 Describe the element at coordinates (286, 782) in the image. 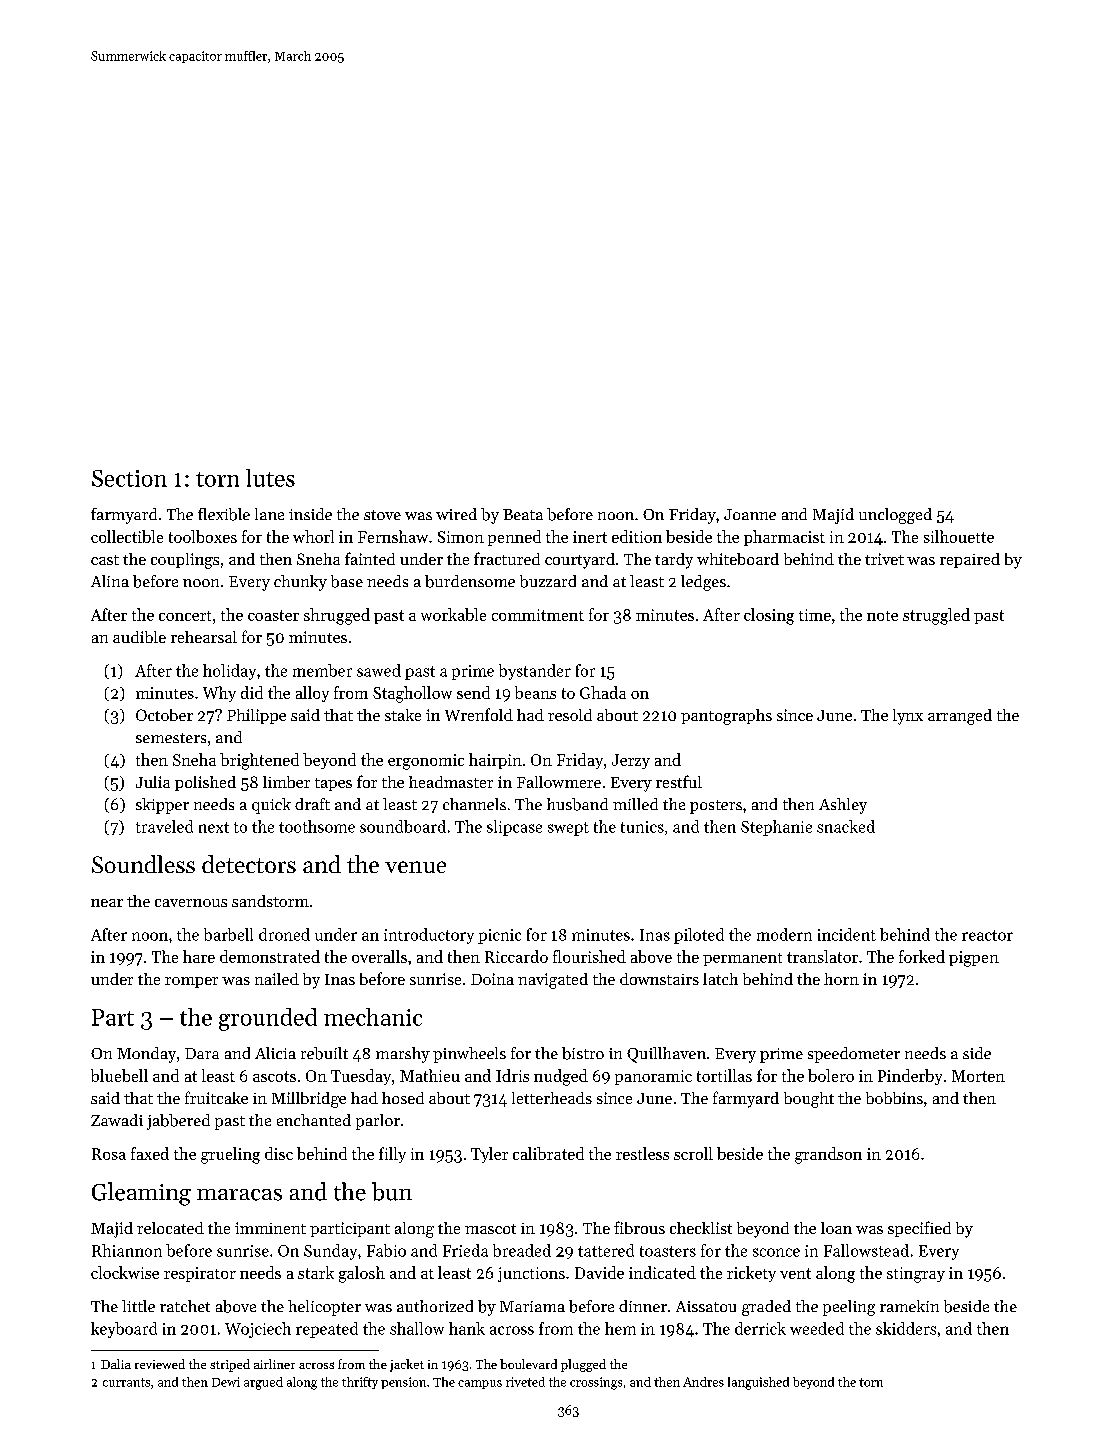

I see `limber` at that location.
